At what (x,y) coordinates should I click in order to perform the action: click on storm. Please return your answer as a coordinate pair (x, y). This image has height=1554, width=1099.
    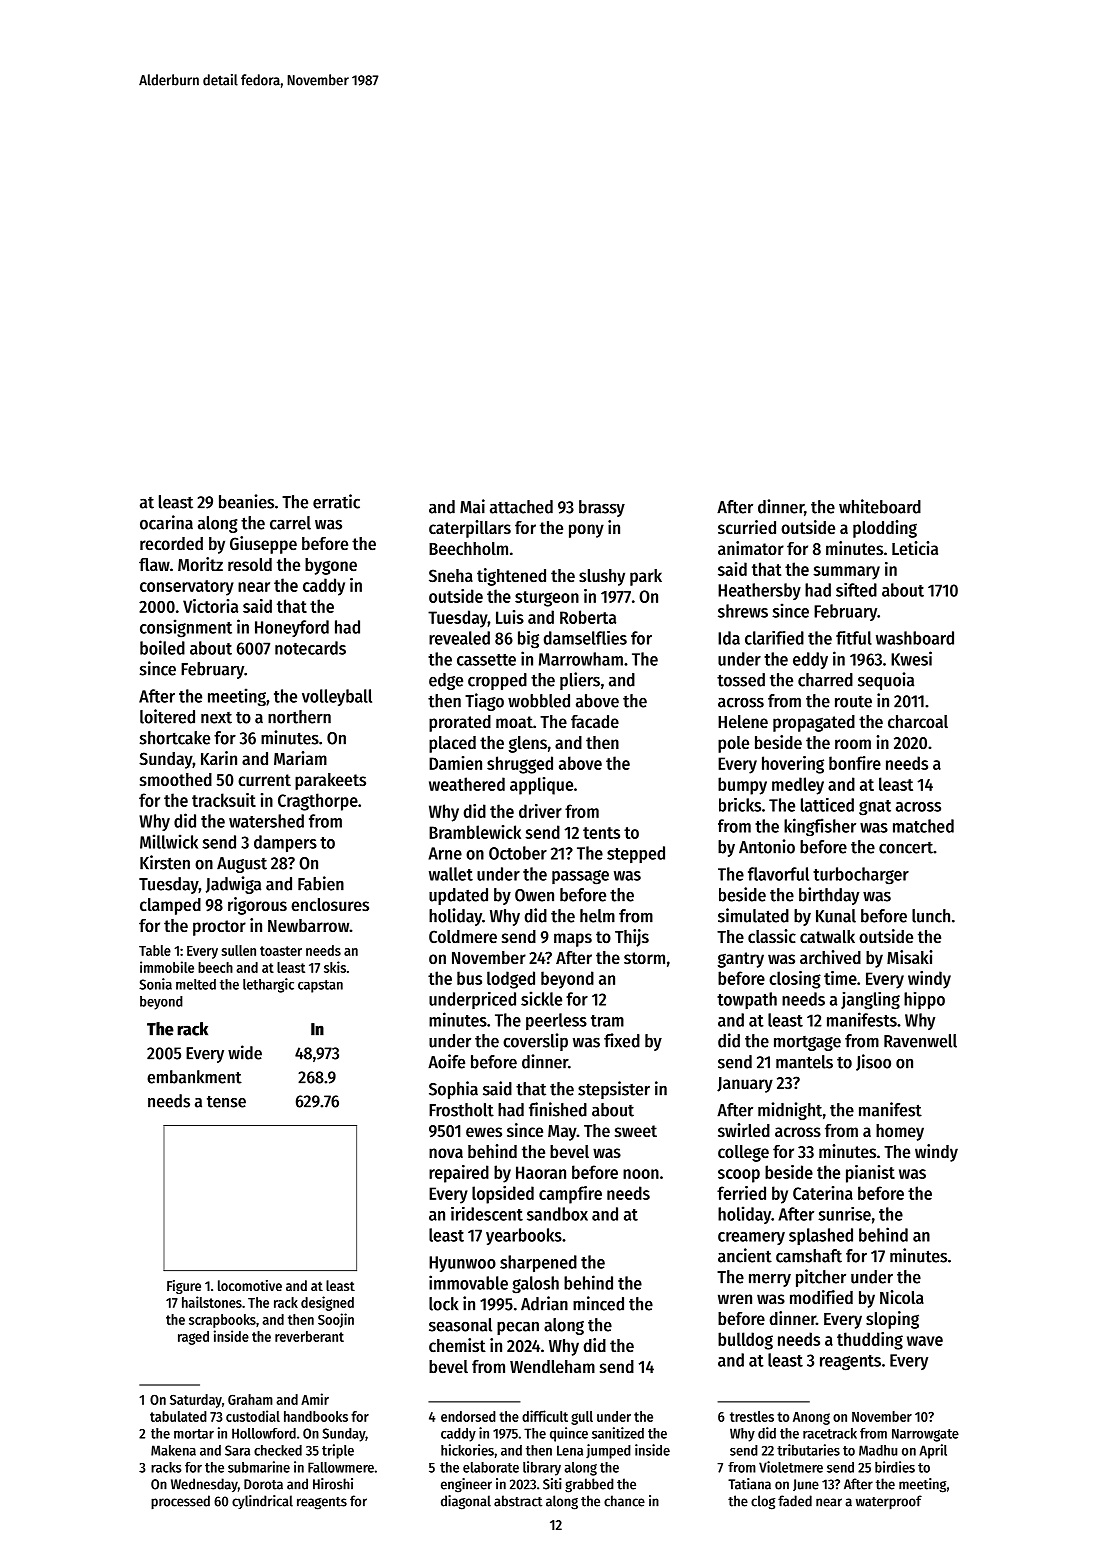
    Looking at the image, I should click on (644, 958).
